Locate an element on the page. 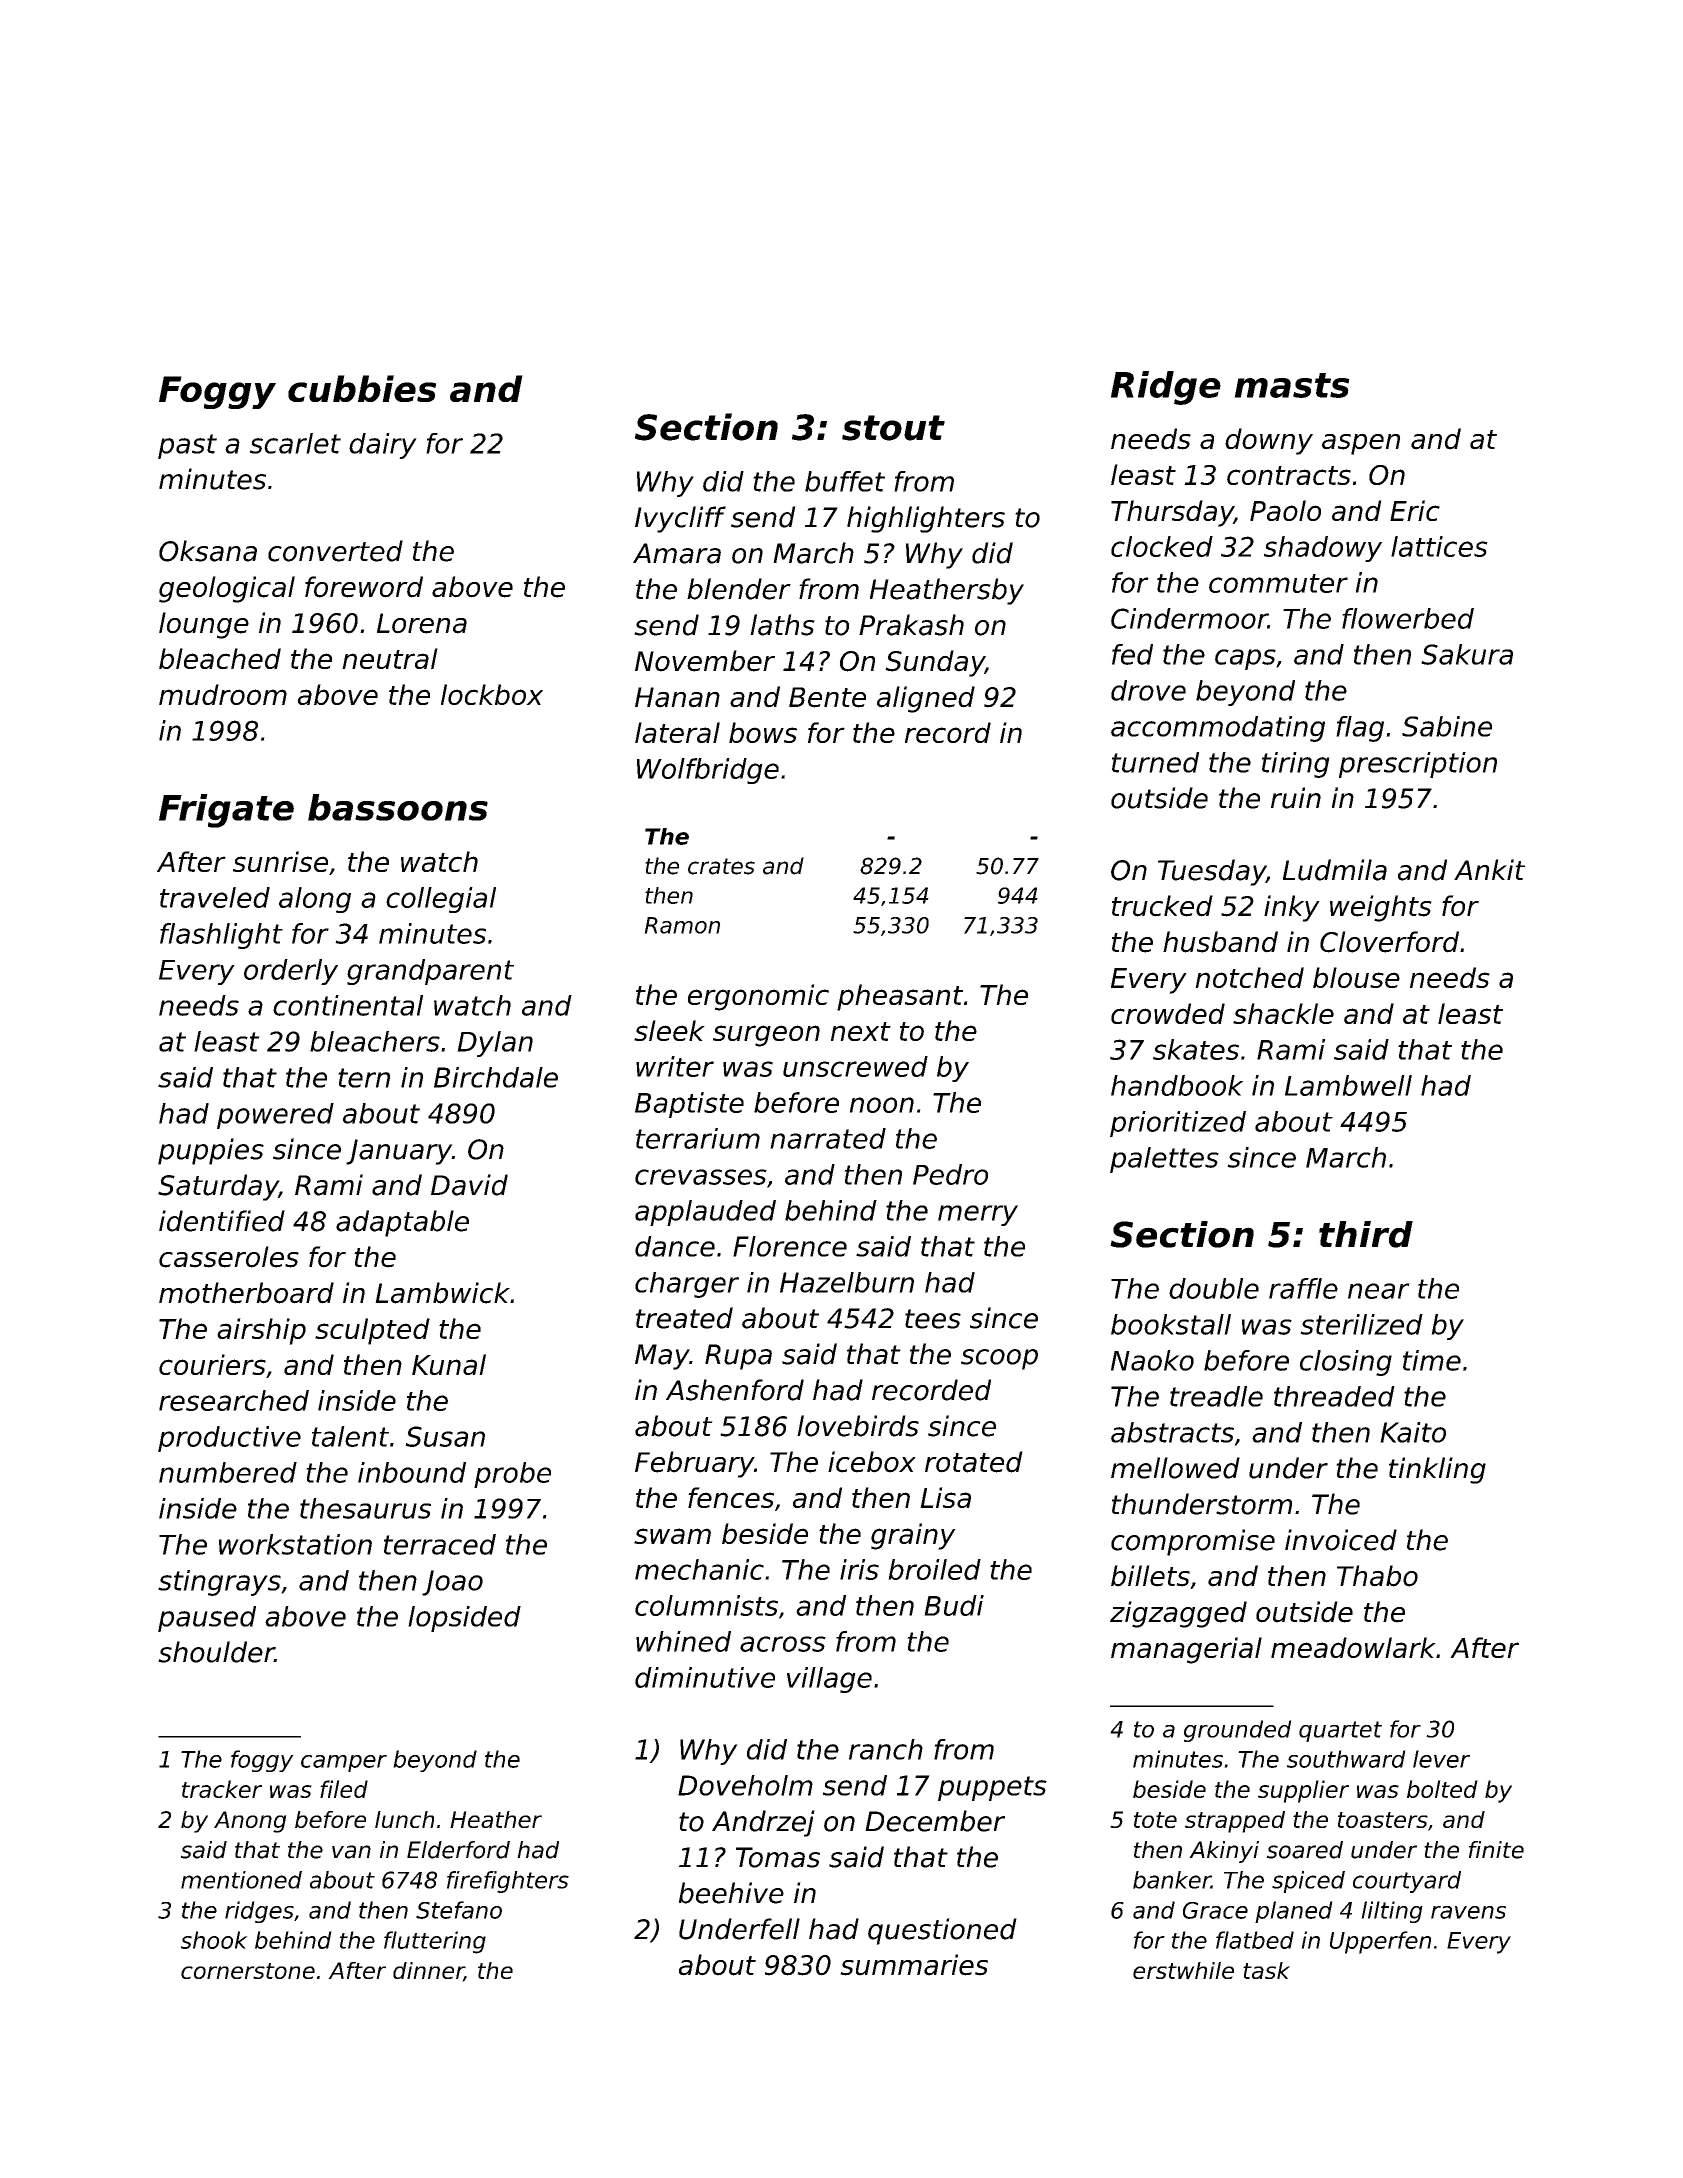 This document has width=1683, height=2178. tinkling is located at coordinates (1437, 1470).
